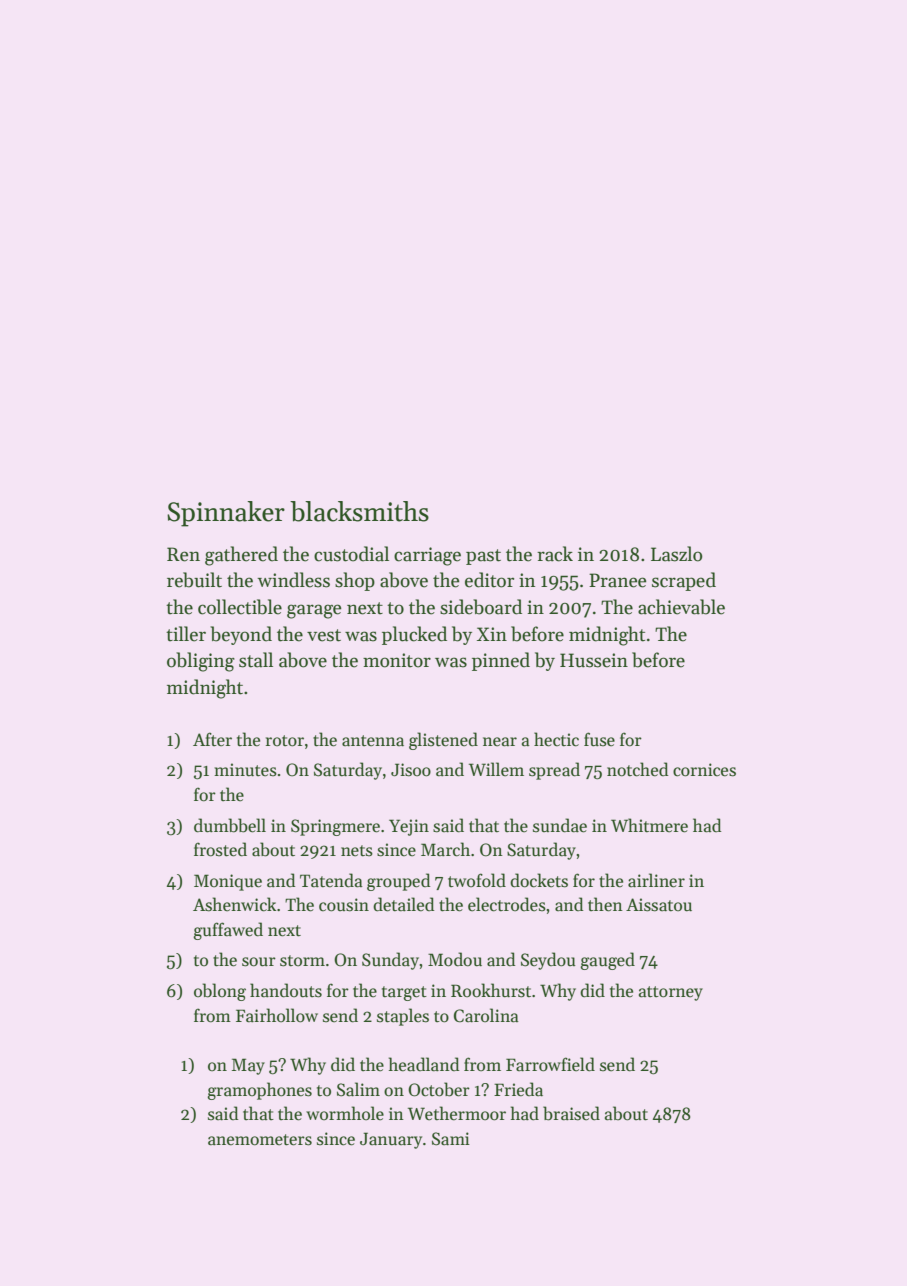 The height and width of the screenshot is (1286, 907). Describe the element at coordinates (259, 1091) in the screenshot. I see `gramophones` at that location.
